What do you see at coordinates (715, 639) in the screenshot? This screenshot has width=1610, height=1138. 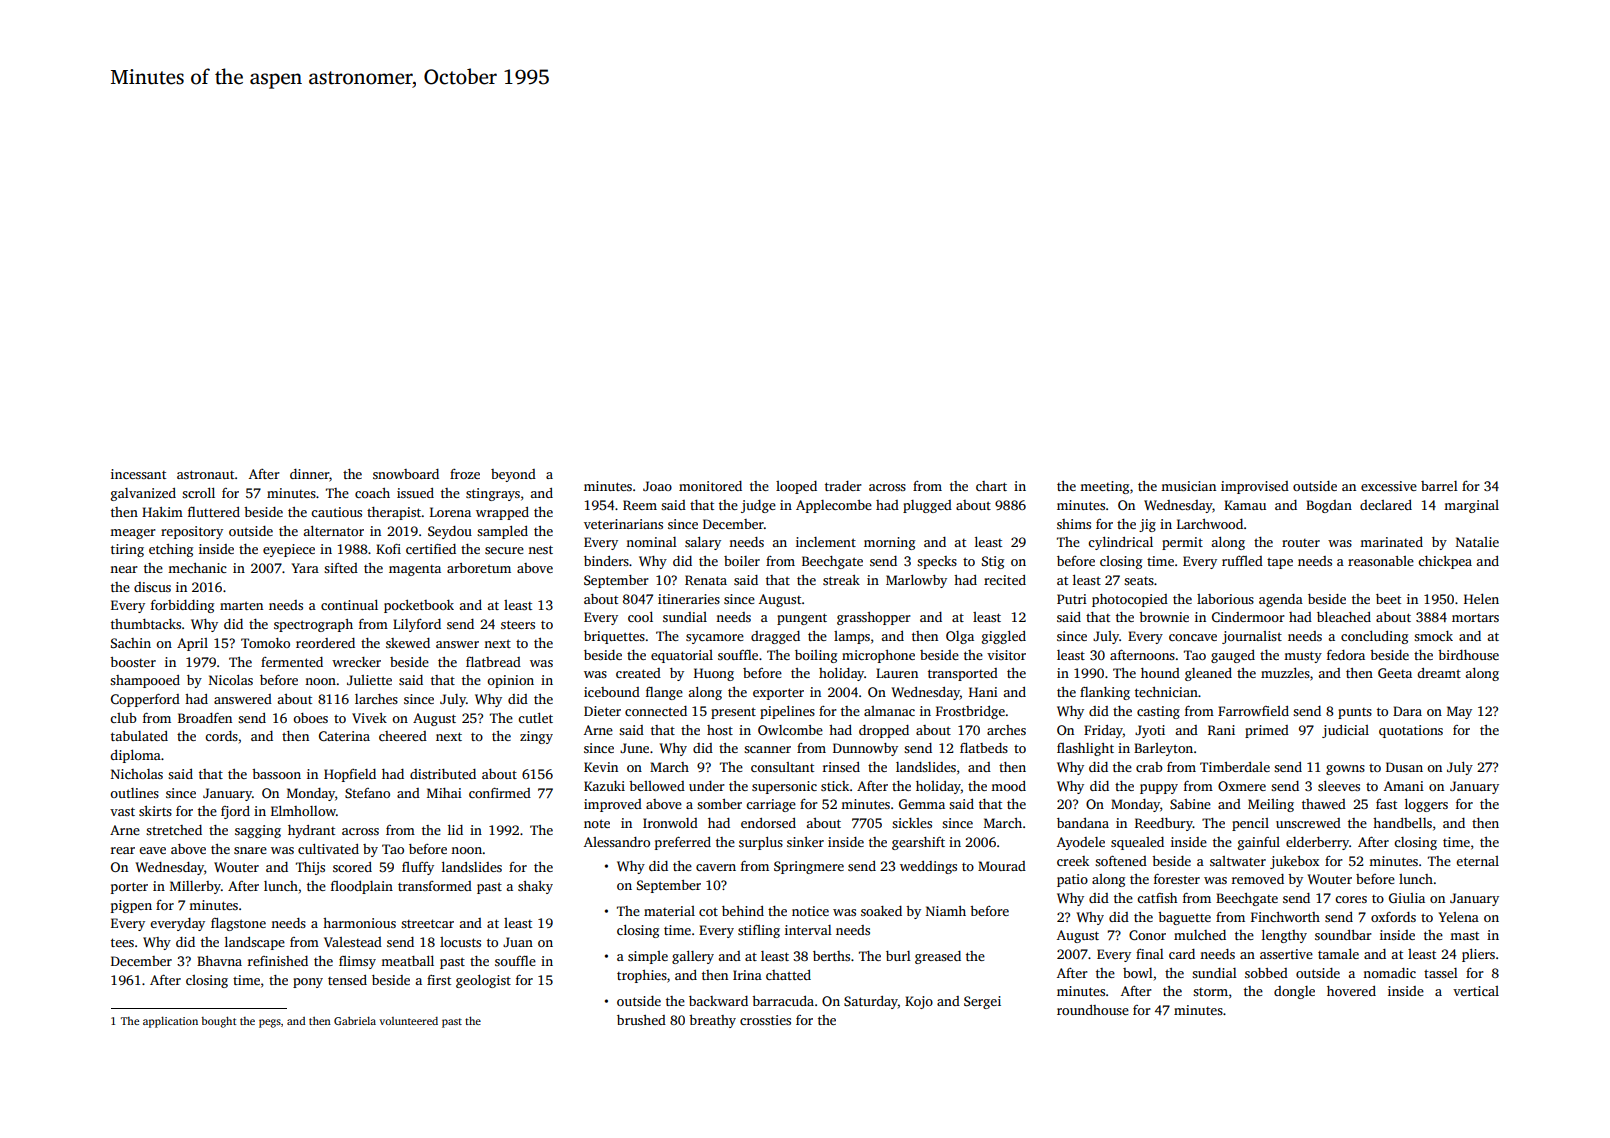 I see `sycamore` at bounding box center [715, 639].
